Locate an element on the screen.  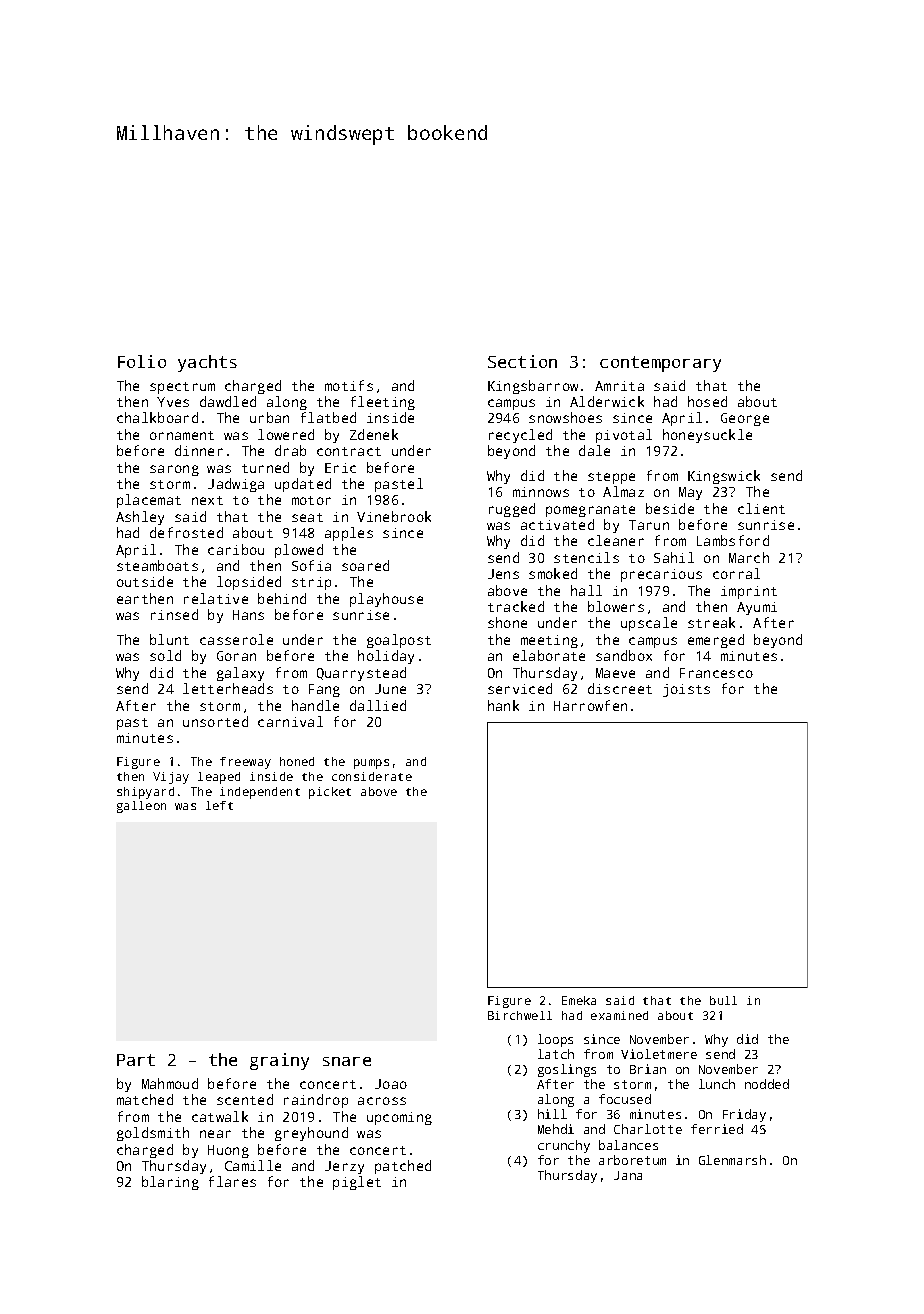
contemporary is located at coordinates (660, 364).
